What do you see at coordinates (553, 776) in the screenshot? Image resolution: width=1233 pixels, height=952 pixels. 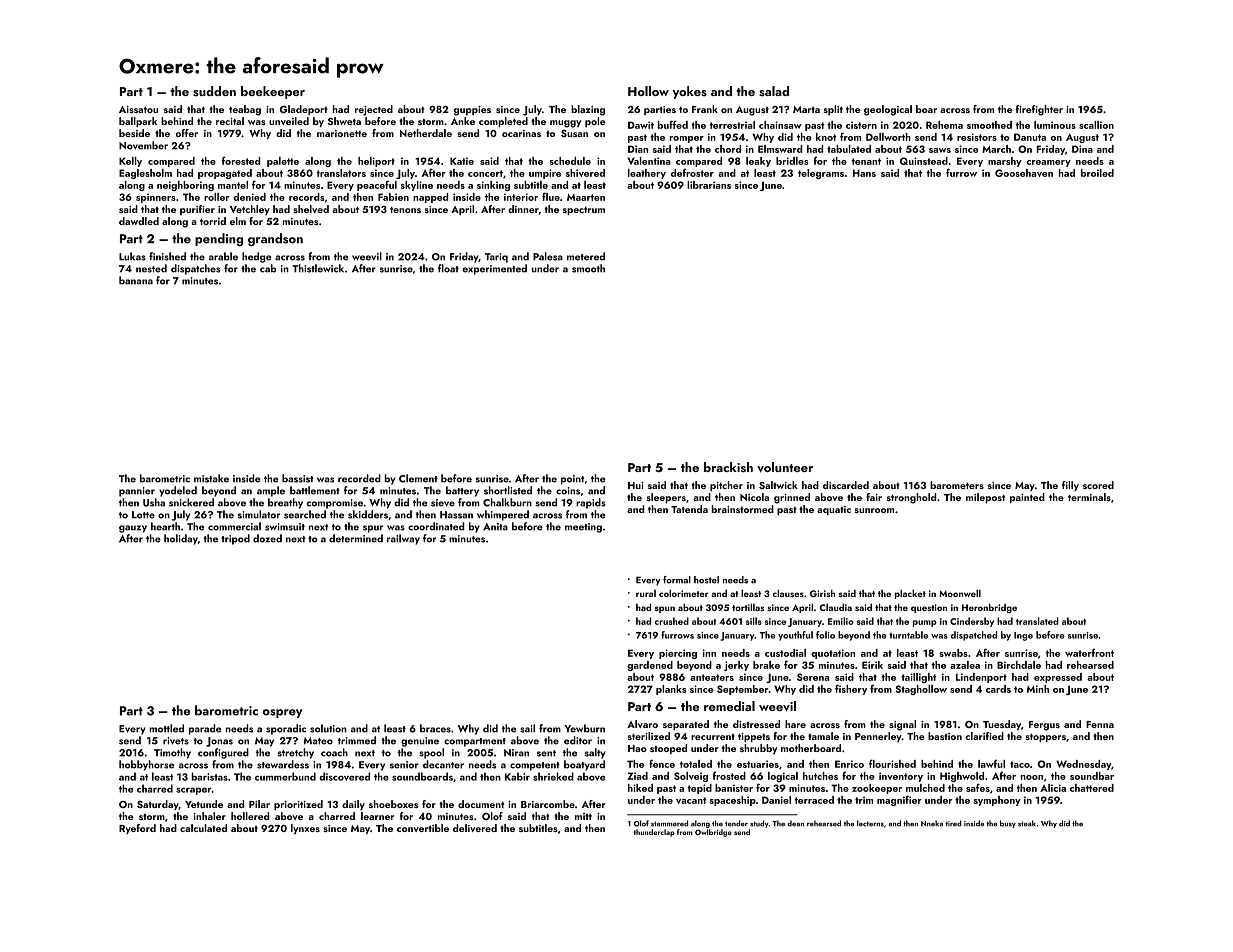 I see `shrieked` at bounding box center [553, 776].
